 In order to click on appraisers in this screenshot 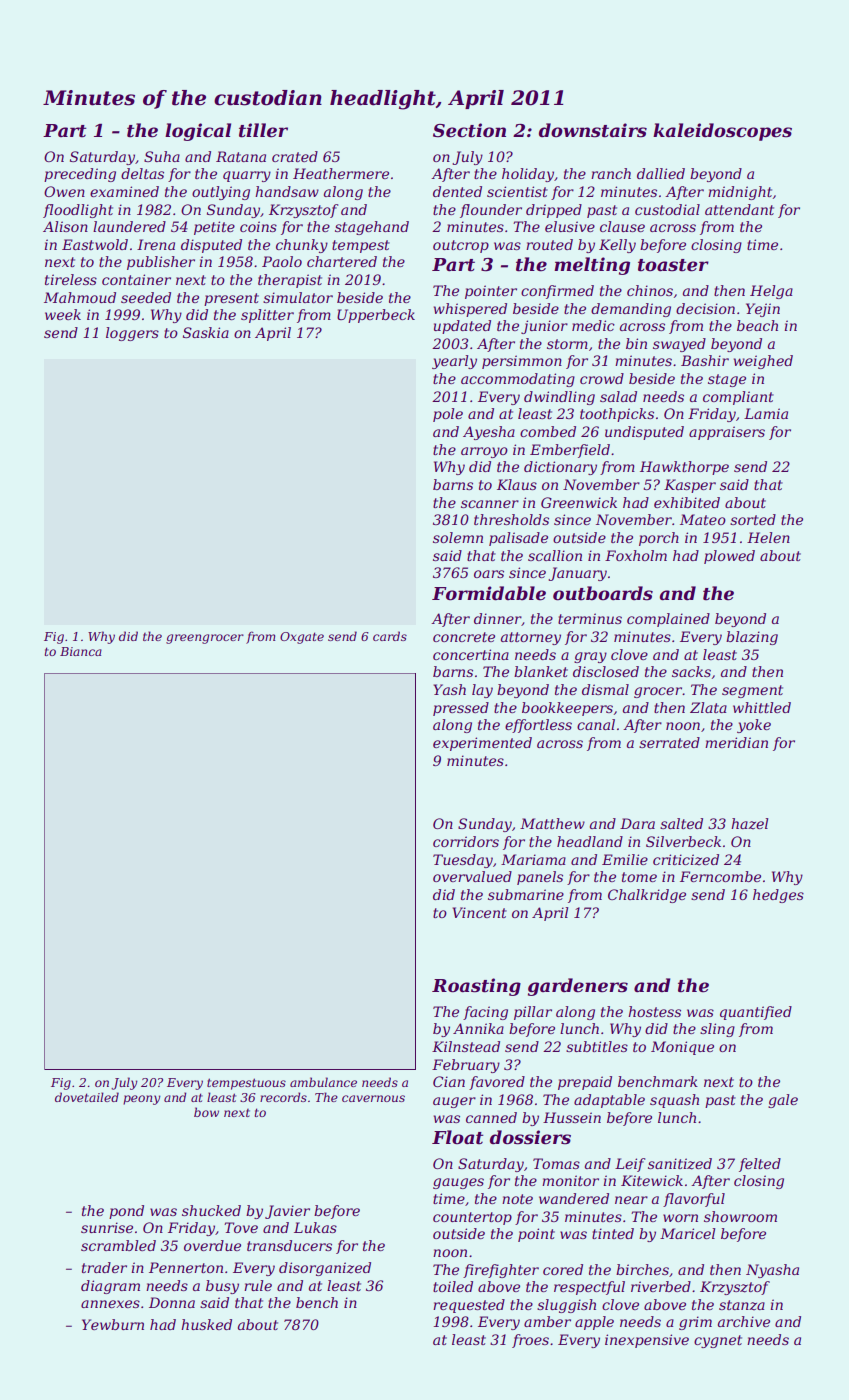, I will do `click(727, 433)`.
